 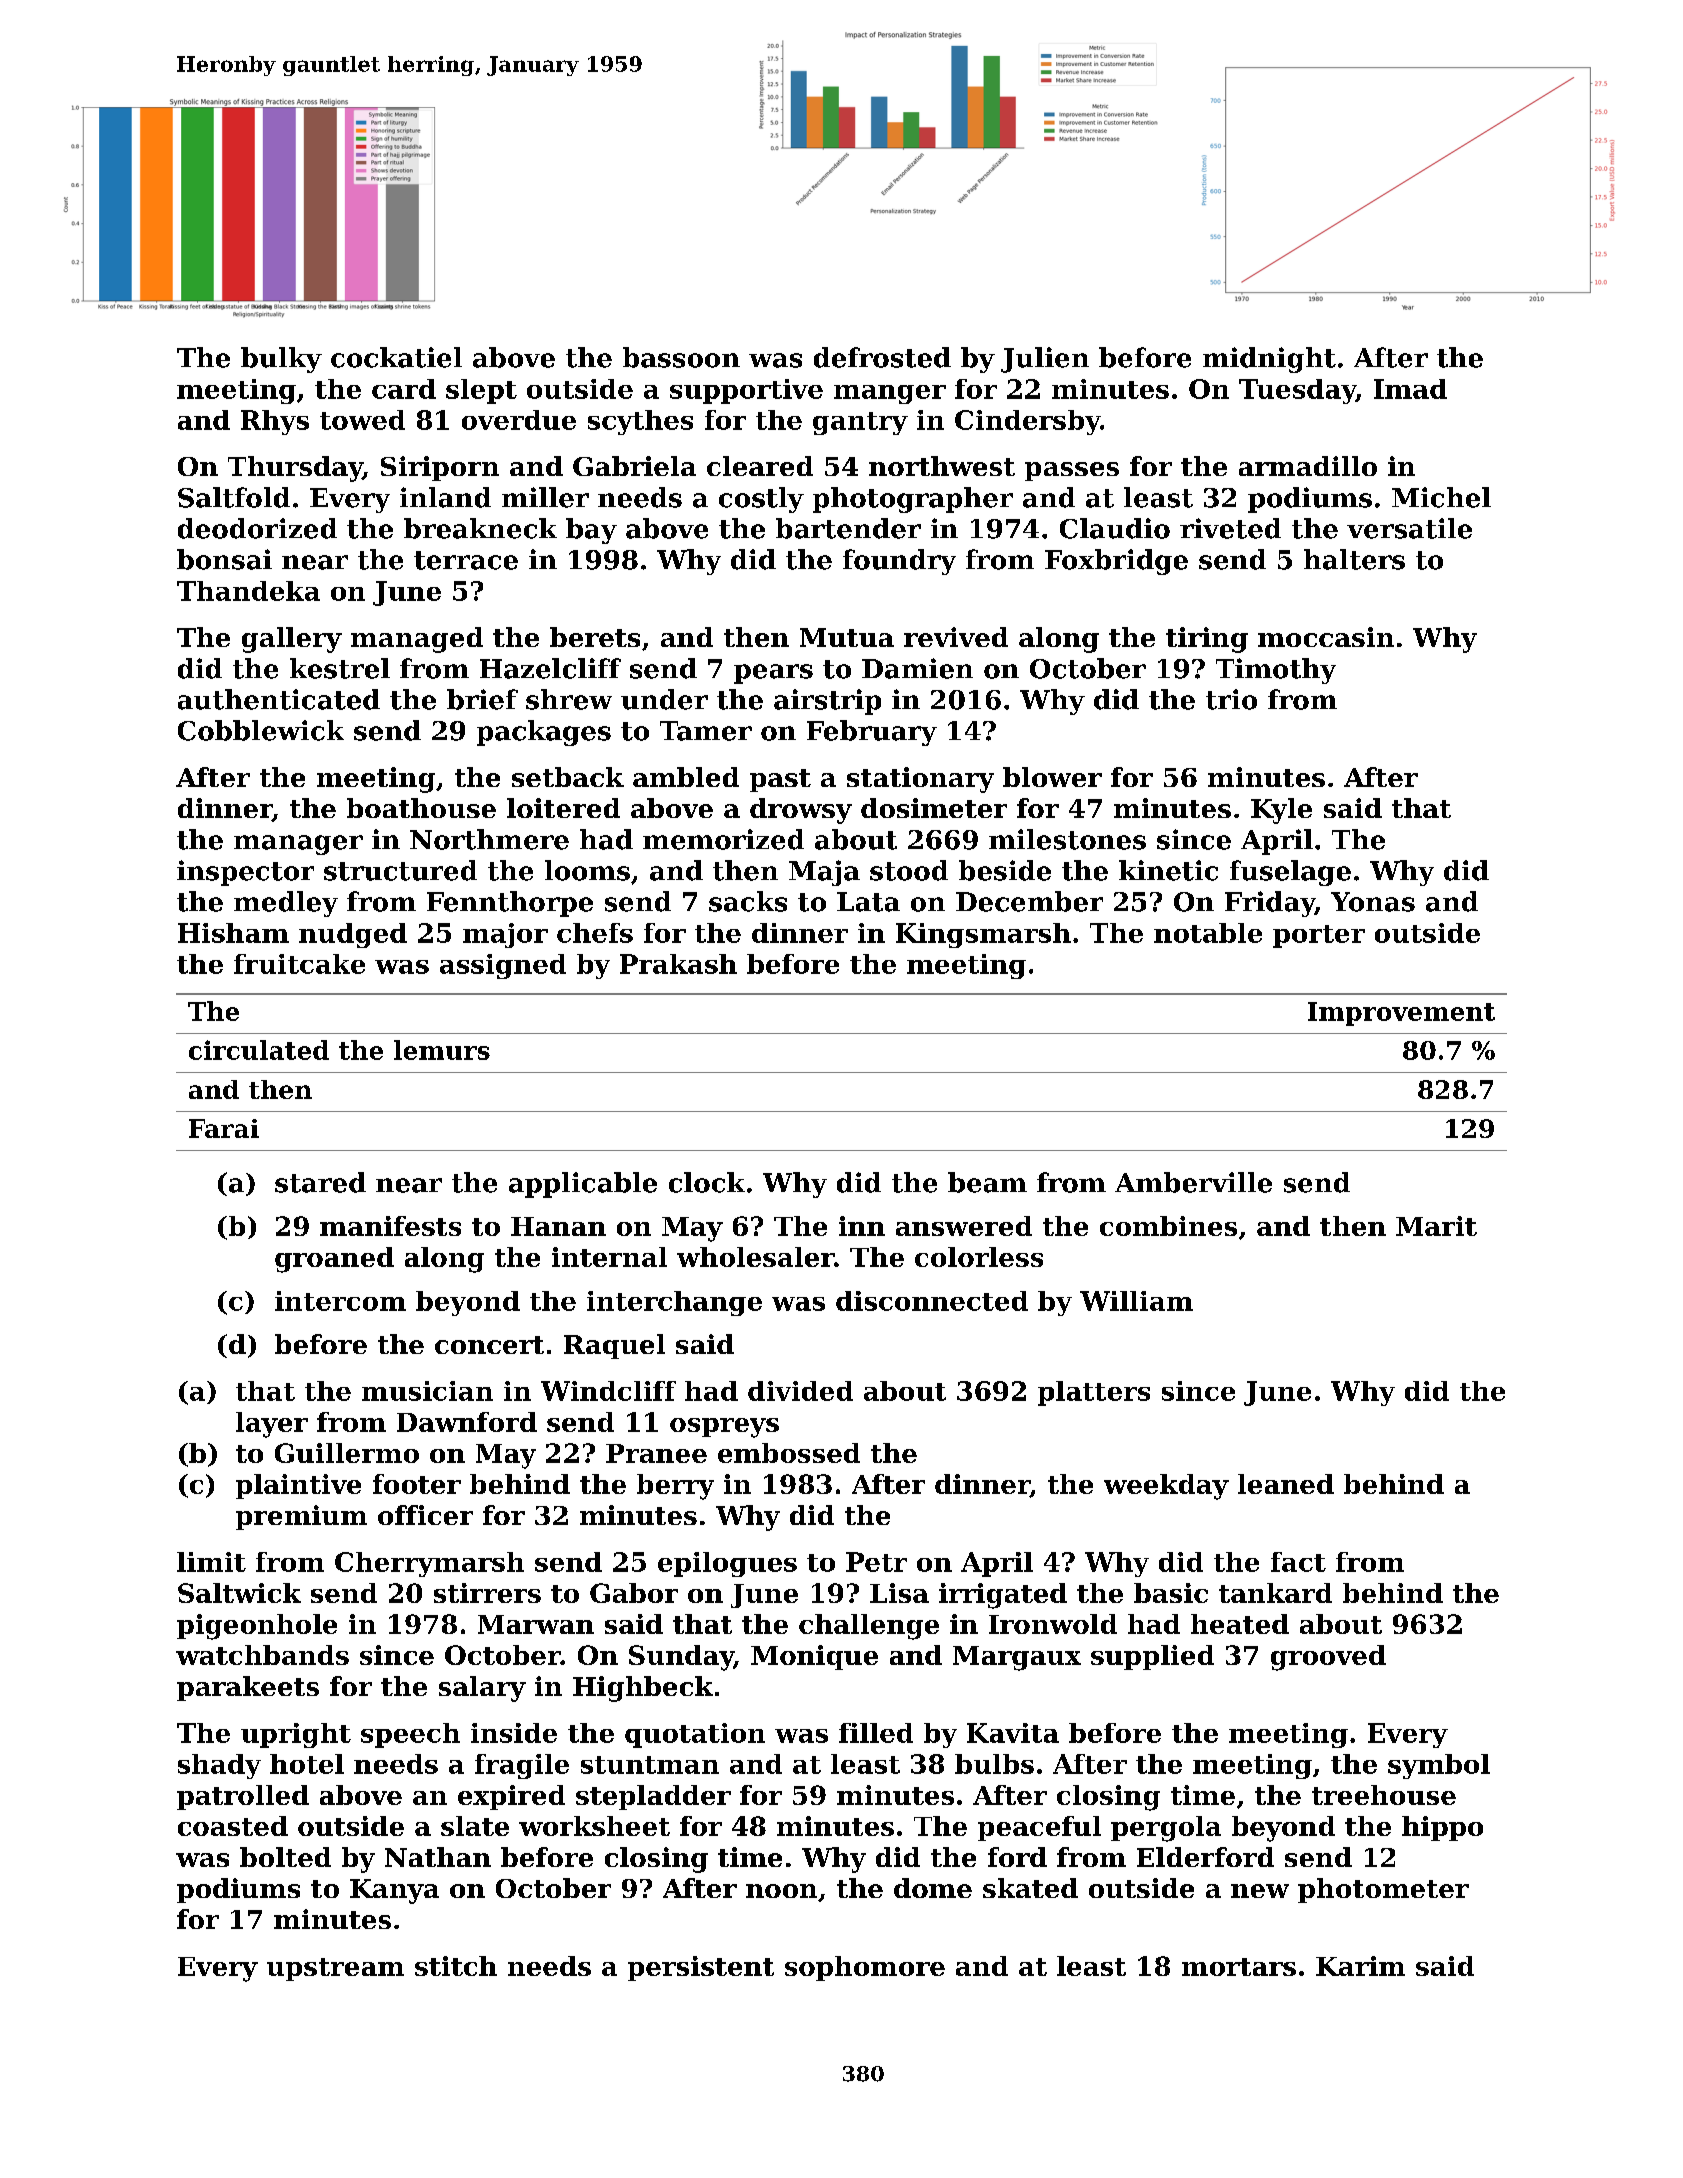 I want to click on Amberville, so click(x=1193, y=1182).
